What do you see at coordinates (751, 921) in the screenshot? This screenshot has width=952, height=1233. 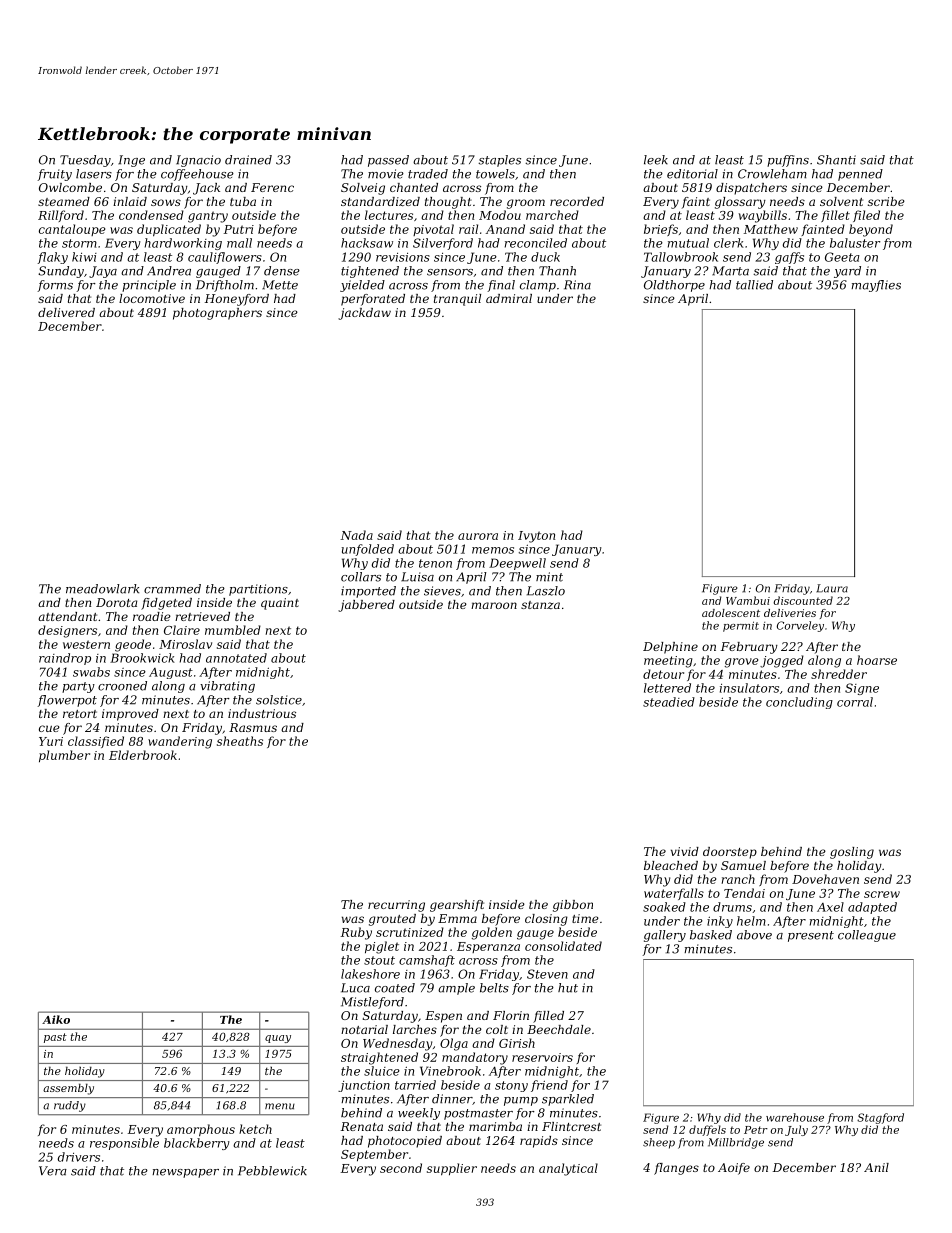 I see `helm` at bounding box center [751, 921].
